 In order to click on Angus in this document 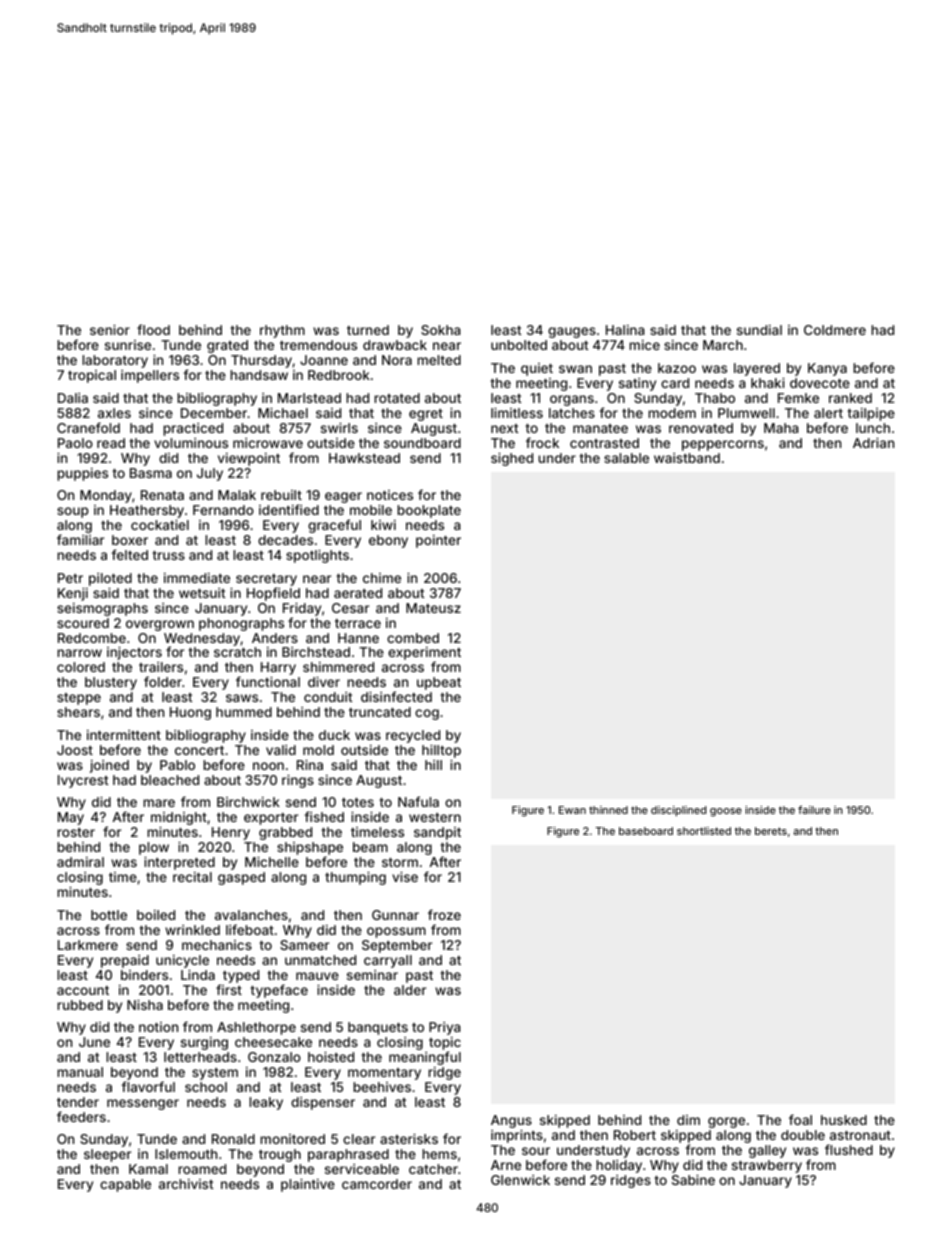, I will do `click(511, 1121)`.
